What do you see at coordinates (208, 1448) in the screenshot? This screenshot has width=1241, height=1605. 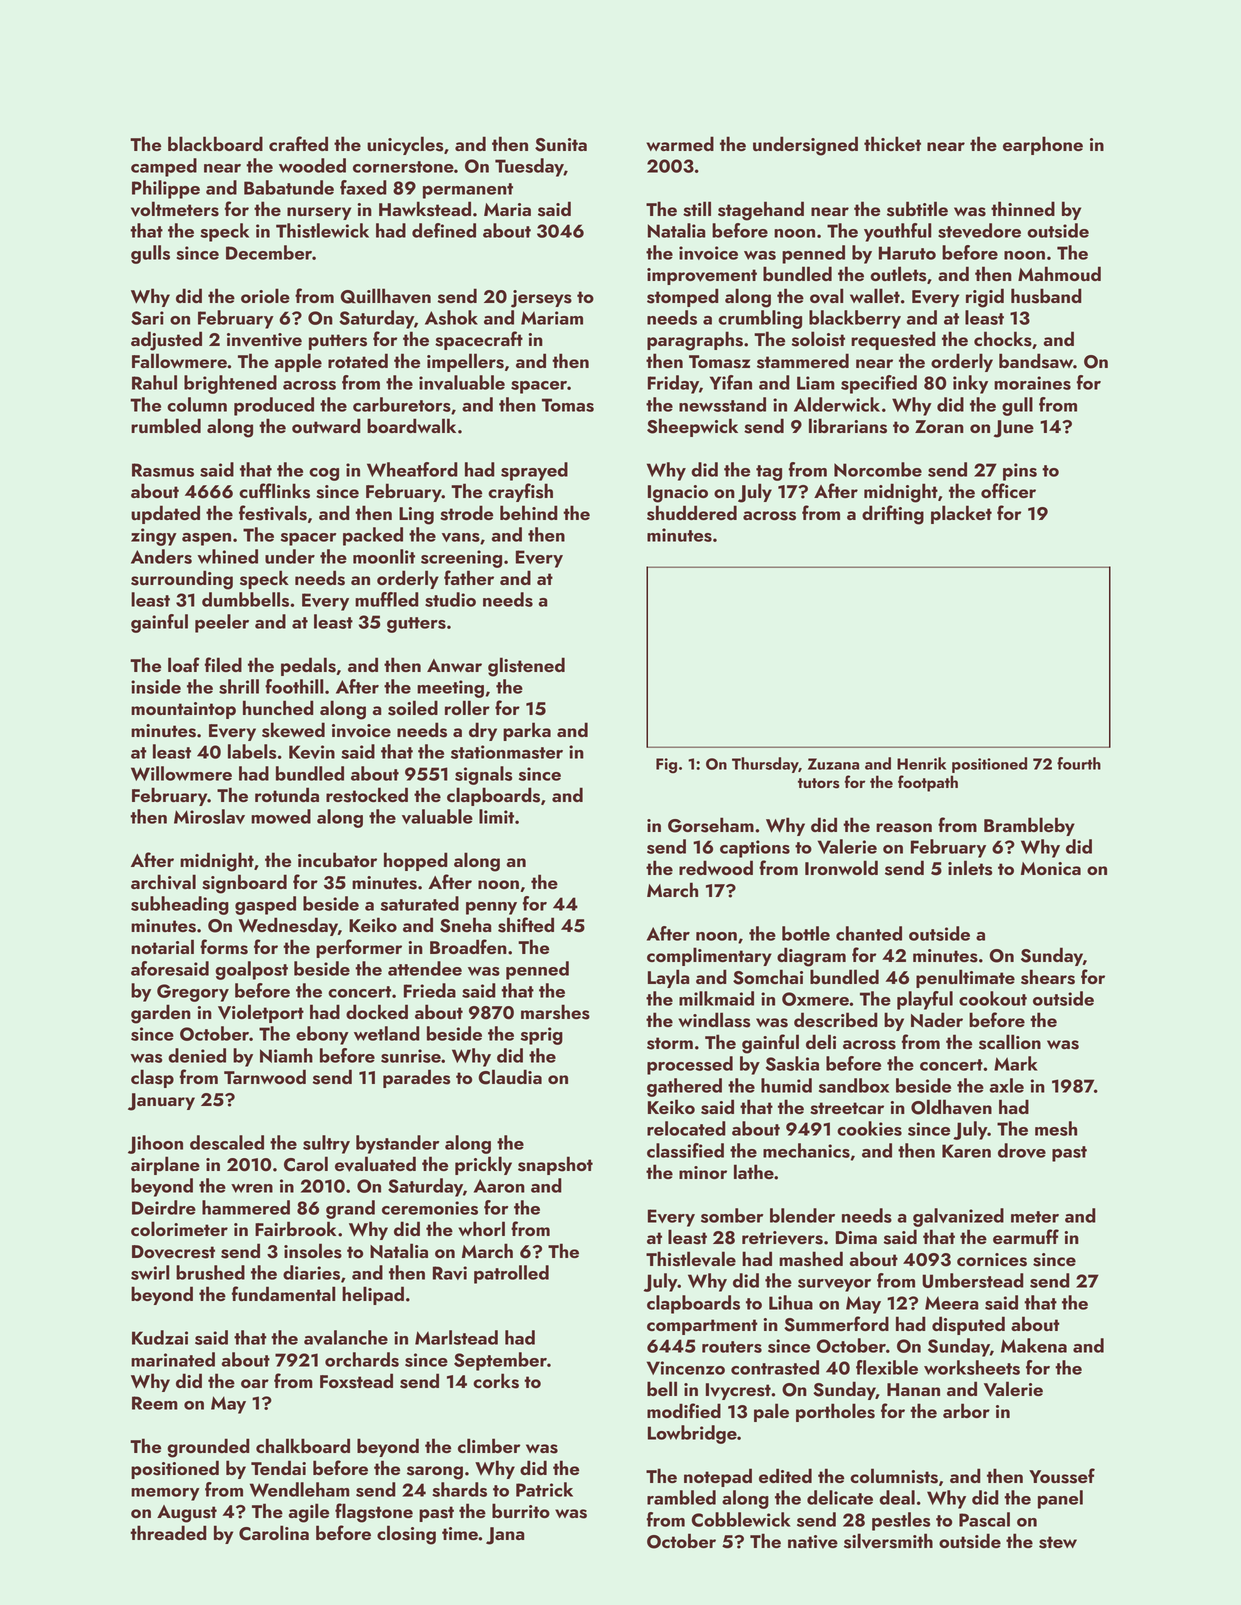 I see `grounded` at bounding box center [208, 1448].
